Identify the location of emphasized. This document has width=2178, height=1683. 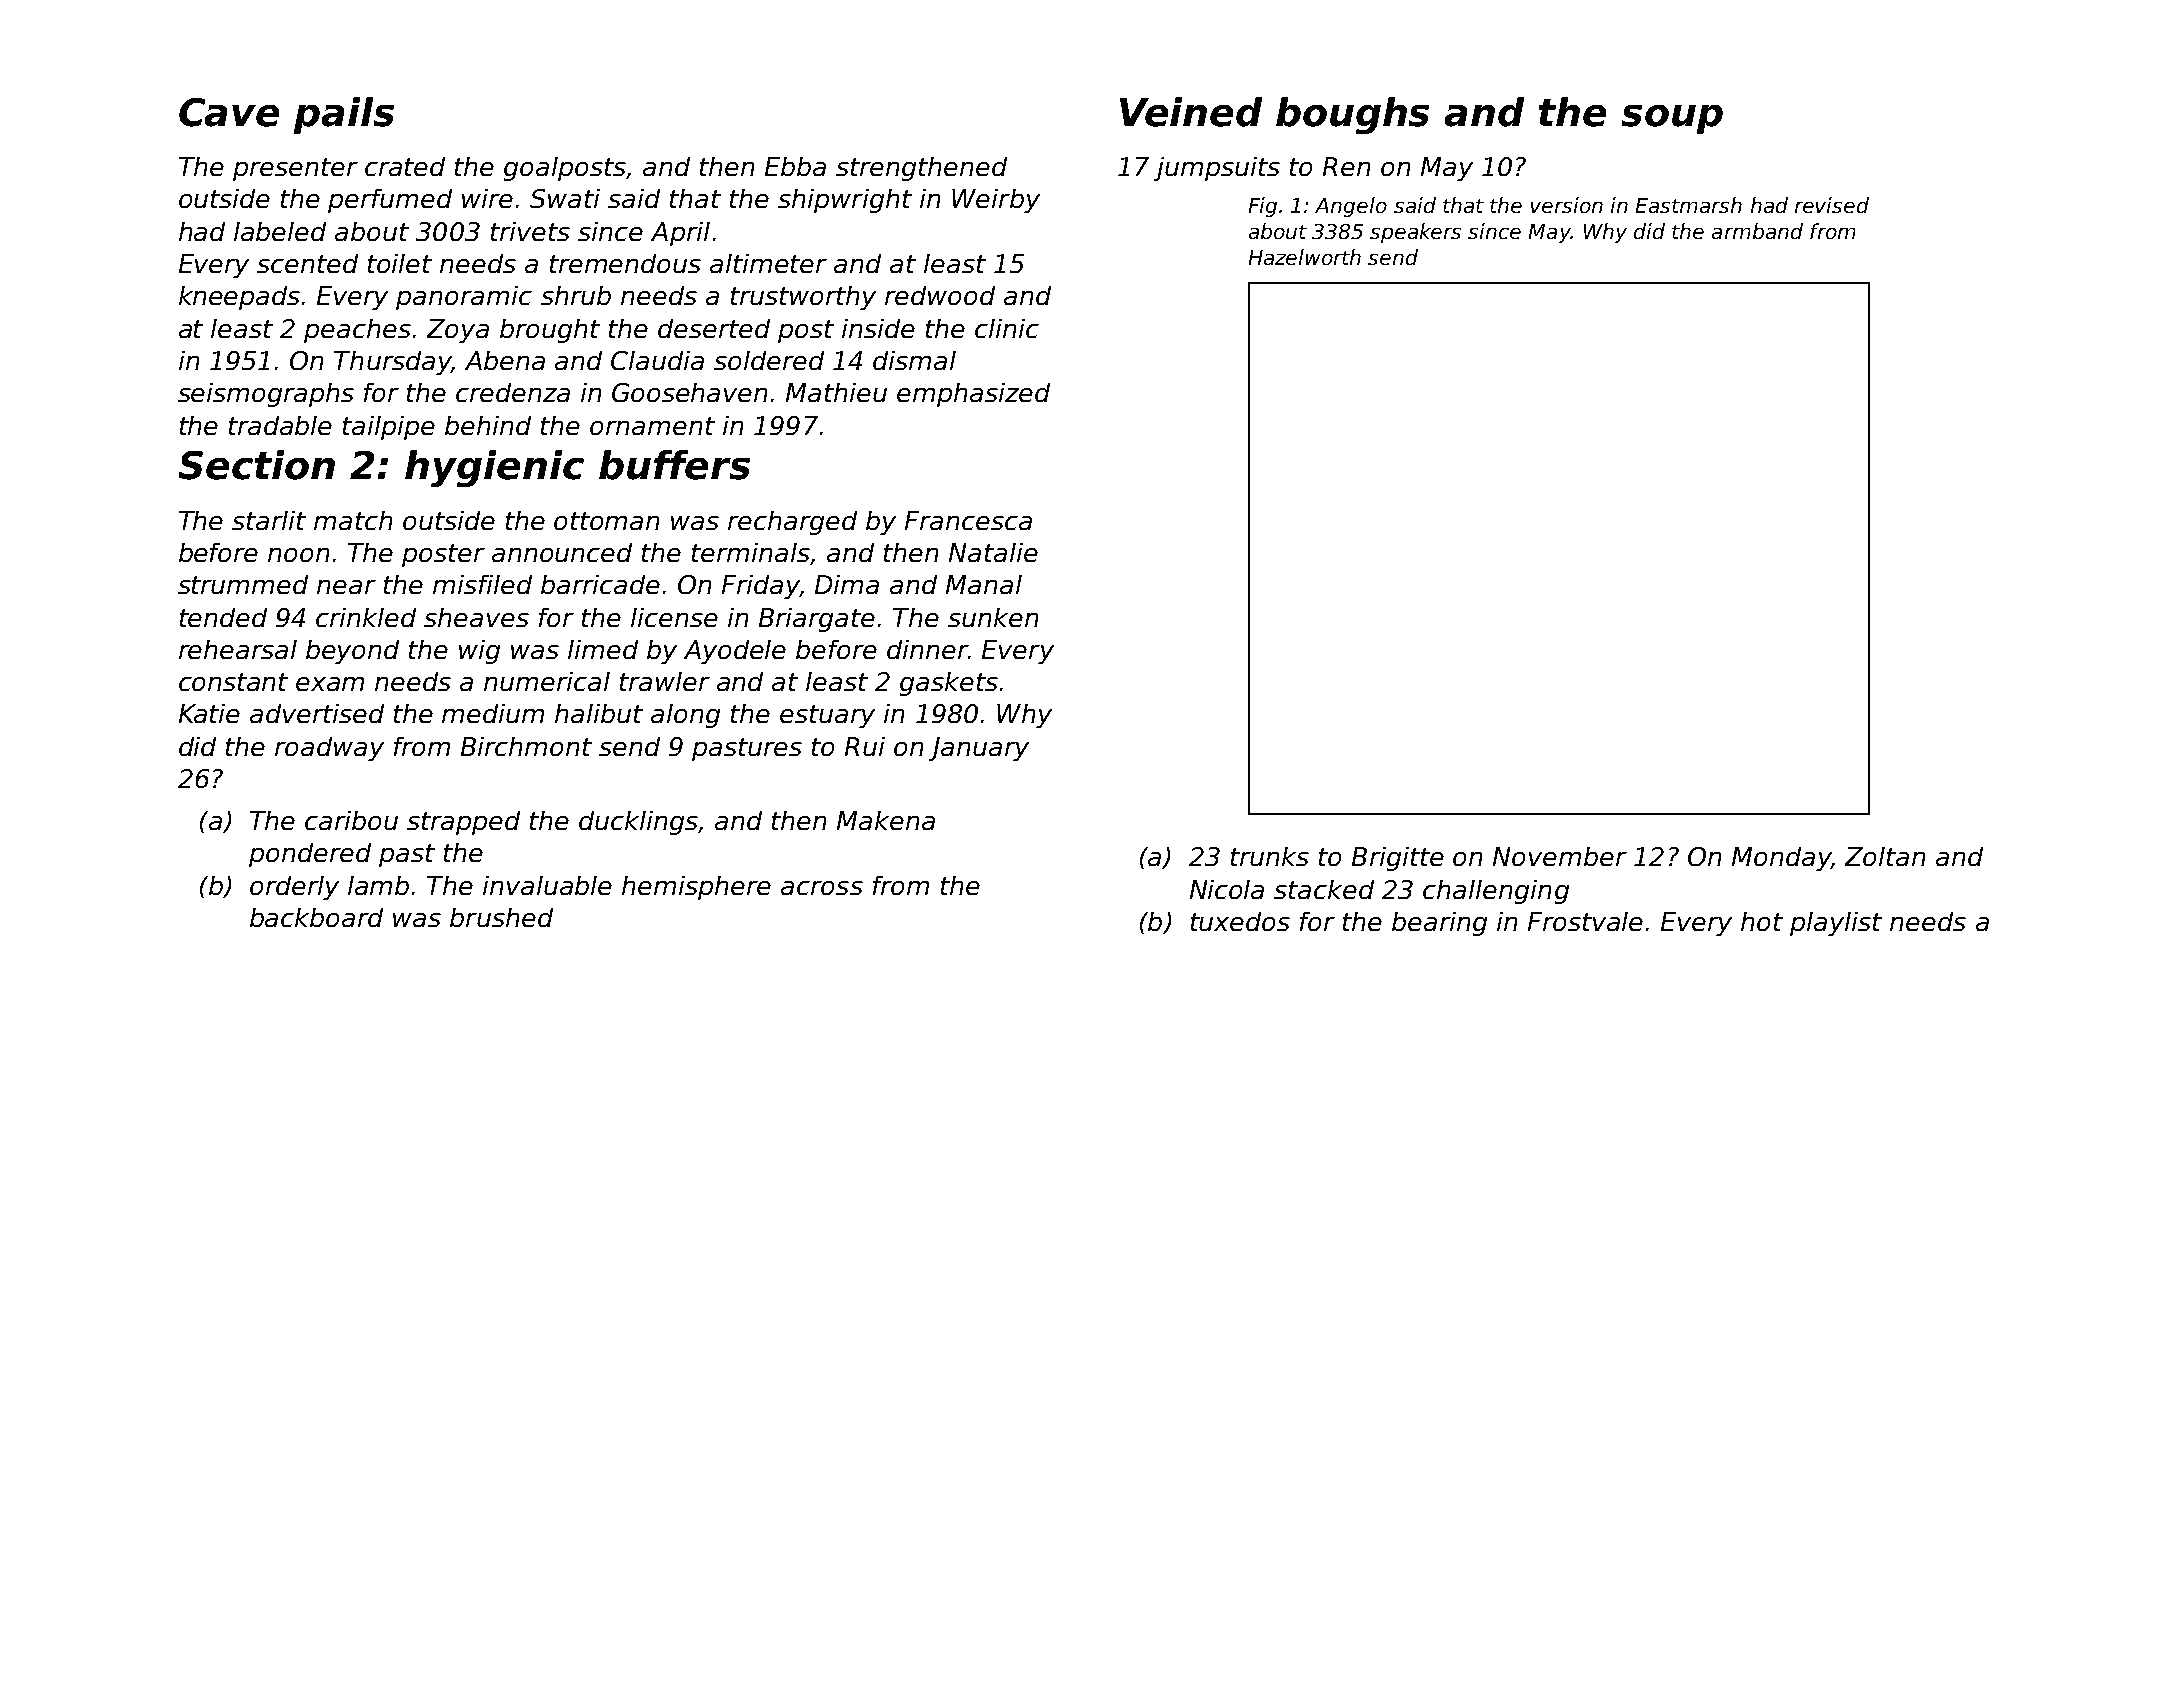
(973, 395).
